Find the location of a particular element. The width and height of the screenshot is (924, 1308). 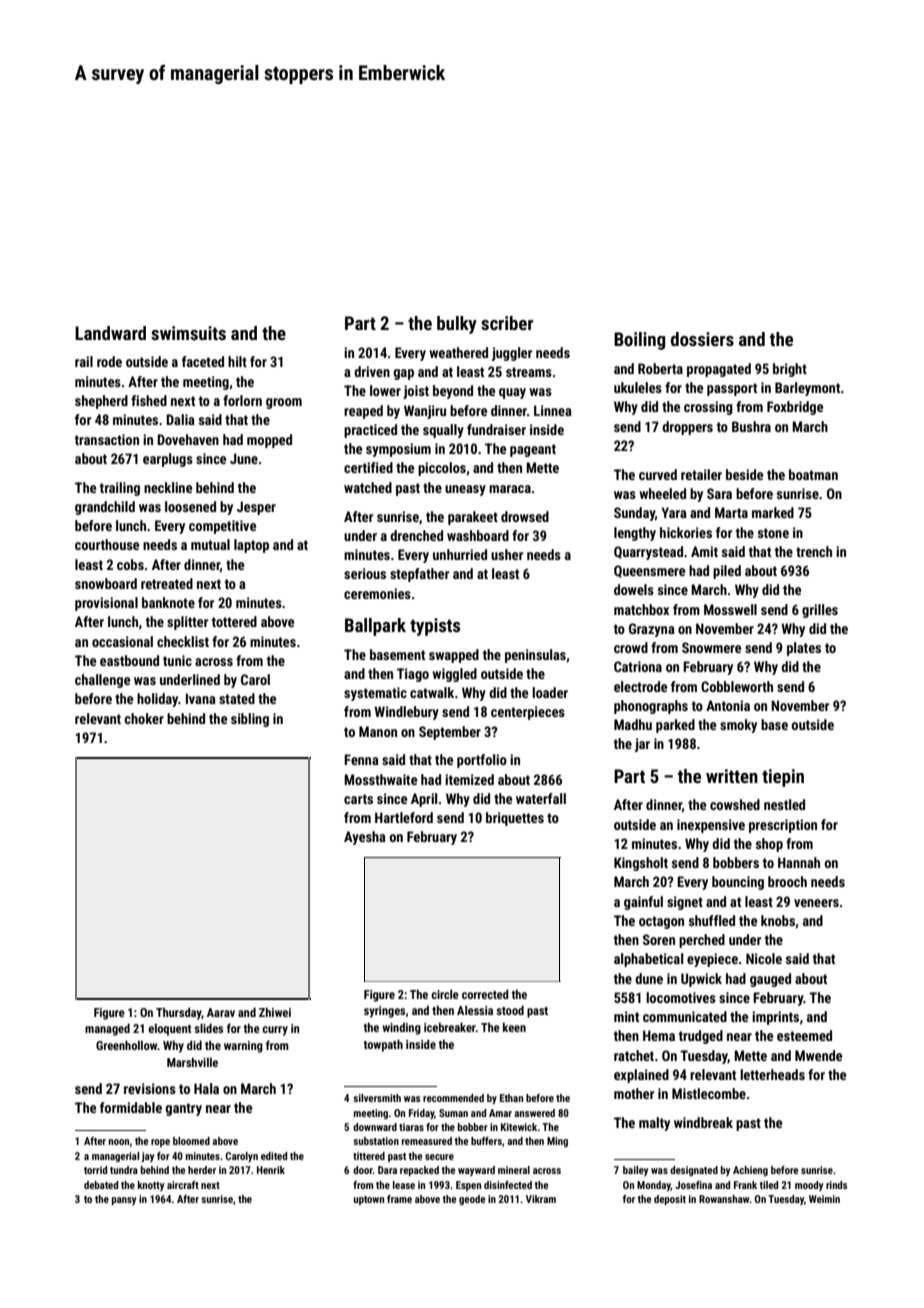

driven is located at coordinates (372, 371).
